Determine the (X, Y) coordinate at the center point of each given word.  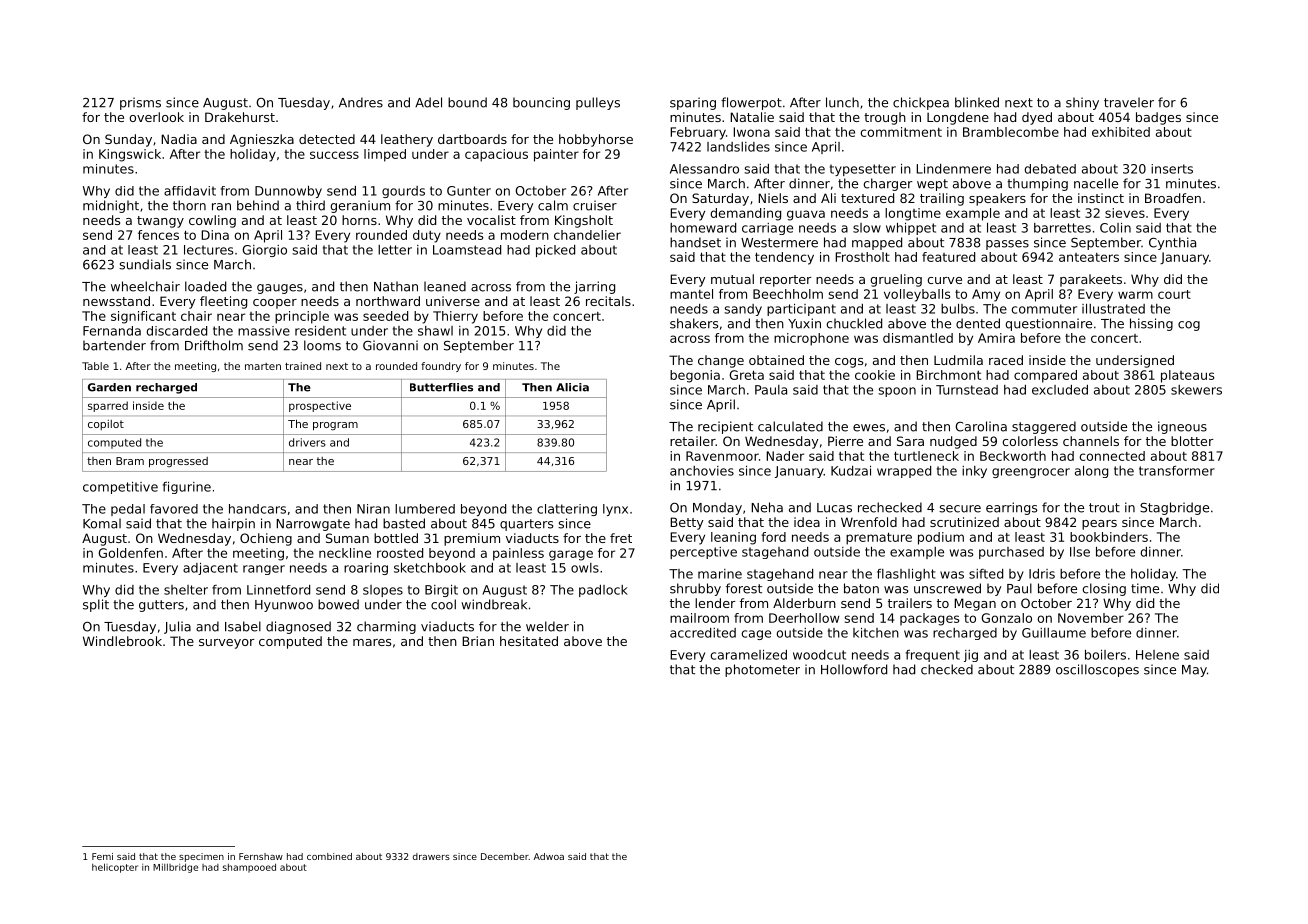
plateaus (1187, 376)
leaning (733, 538)
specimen (201, 857)
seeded (385, 316)
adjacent (210, 569)
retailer (693, 441)
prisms (140, 103)
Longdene (958, 118)
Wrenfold (869, 522)
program (335, 426)
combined (329, 856)
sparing (693, 103)
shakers (694, 323)
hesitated (529, 641)
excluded (1060, 390)
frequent (933, 656)
